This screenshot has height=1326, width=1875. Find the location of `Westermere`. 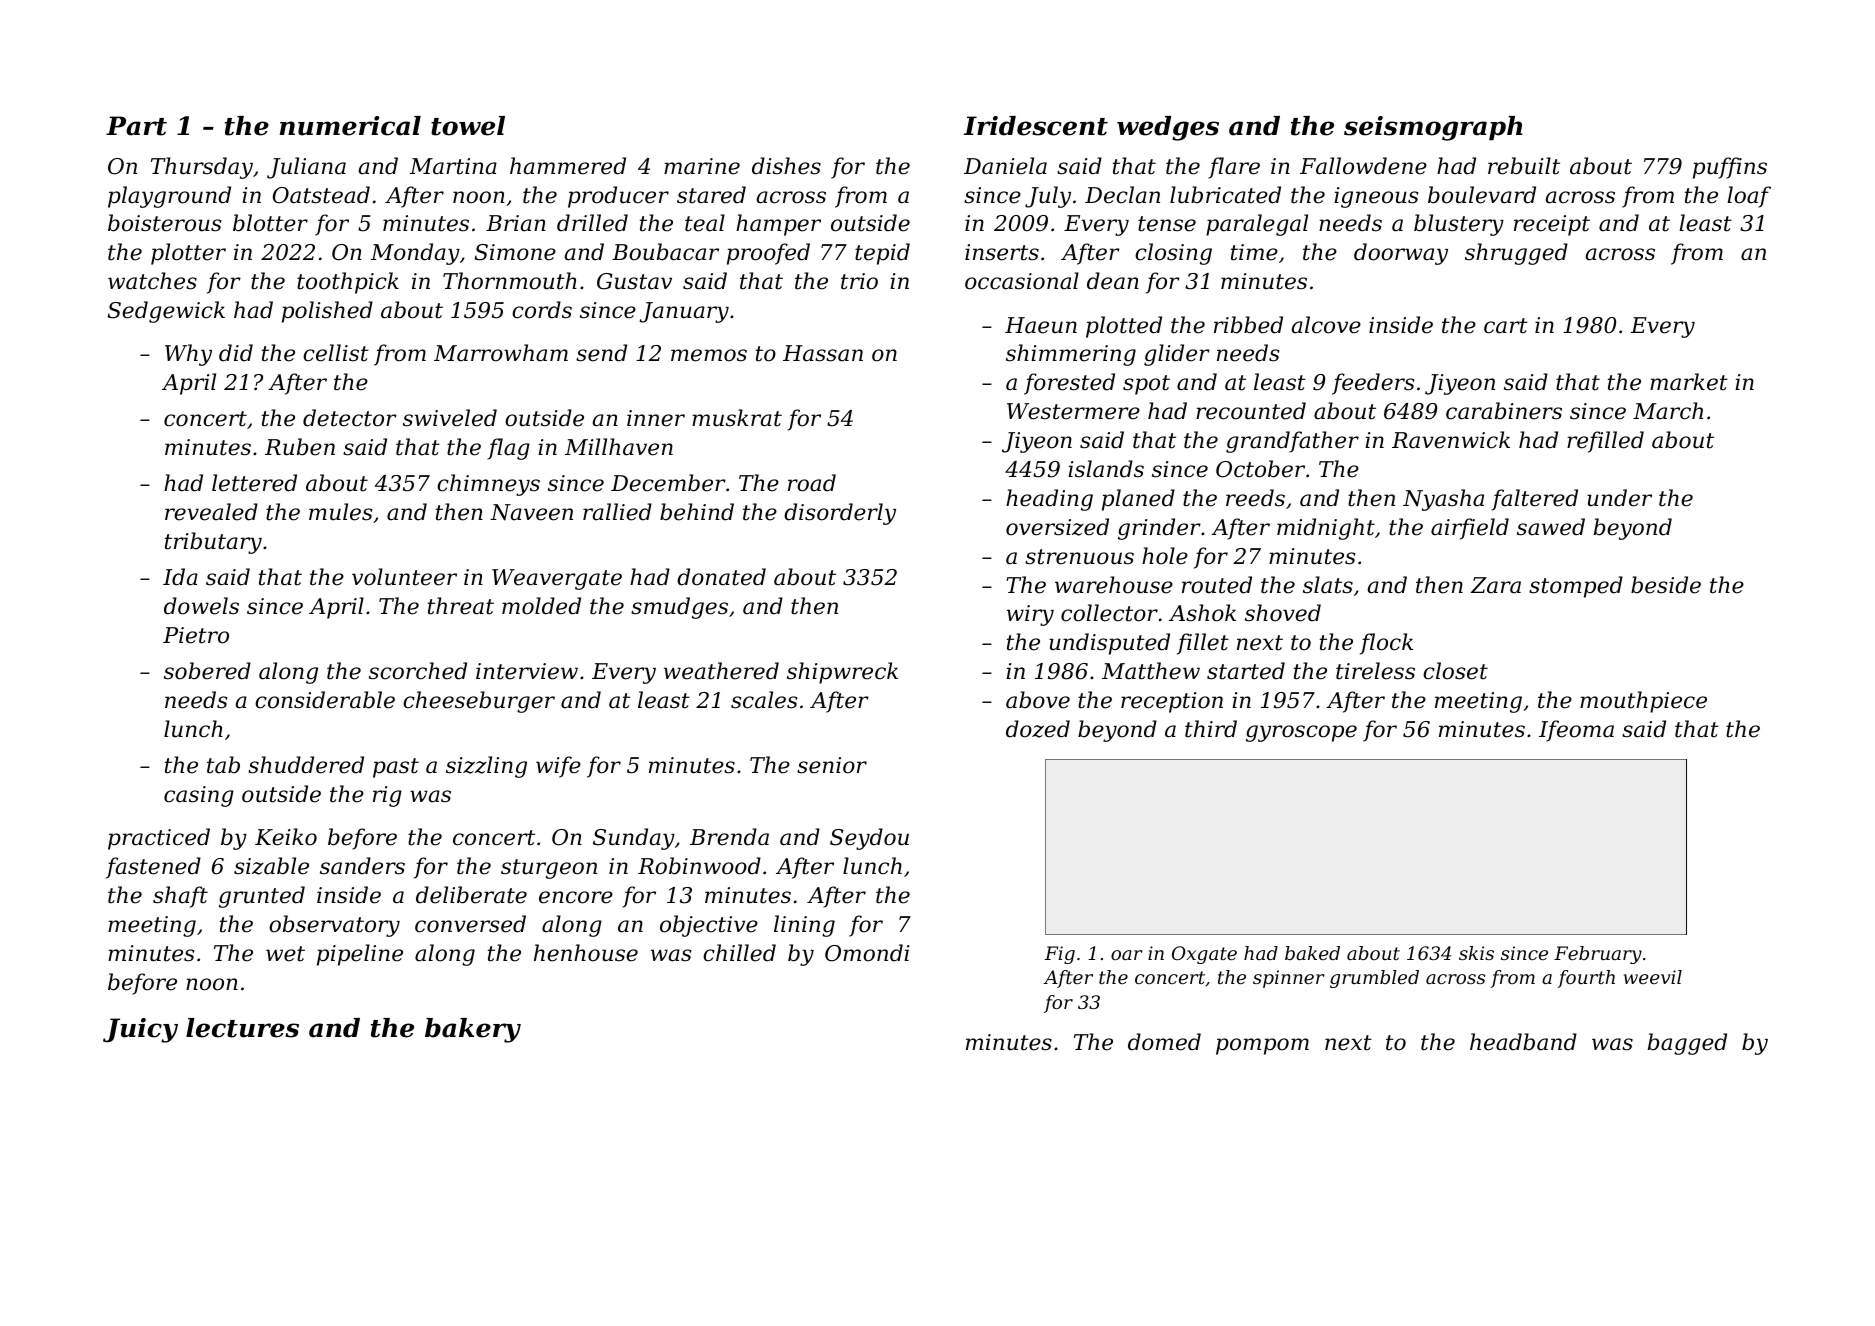

Westermere is located at coordinates (1073, 411).
